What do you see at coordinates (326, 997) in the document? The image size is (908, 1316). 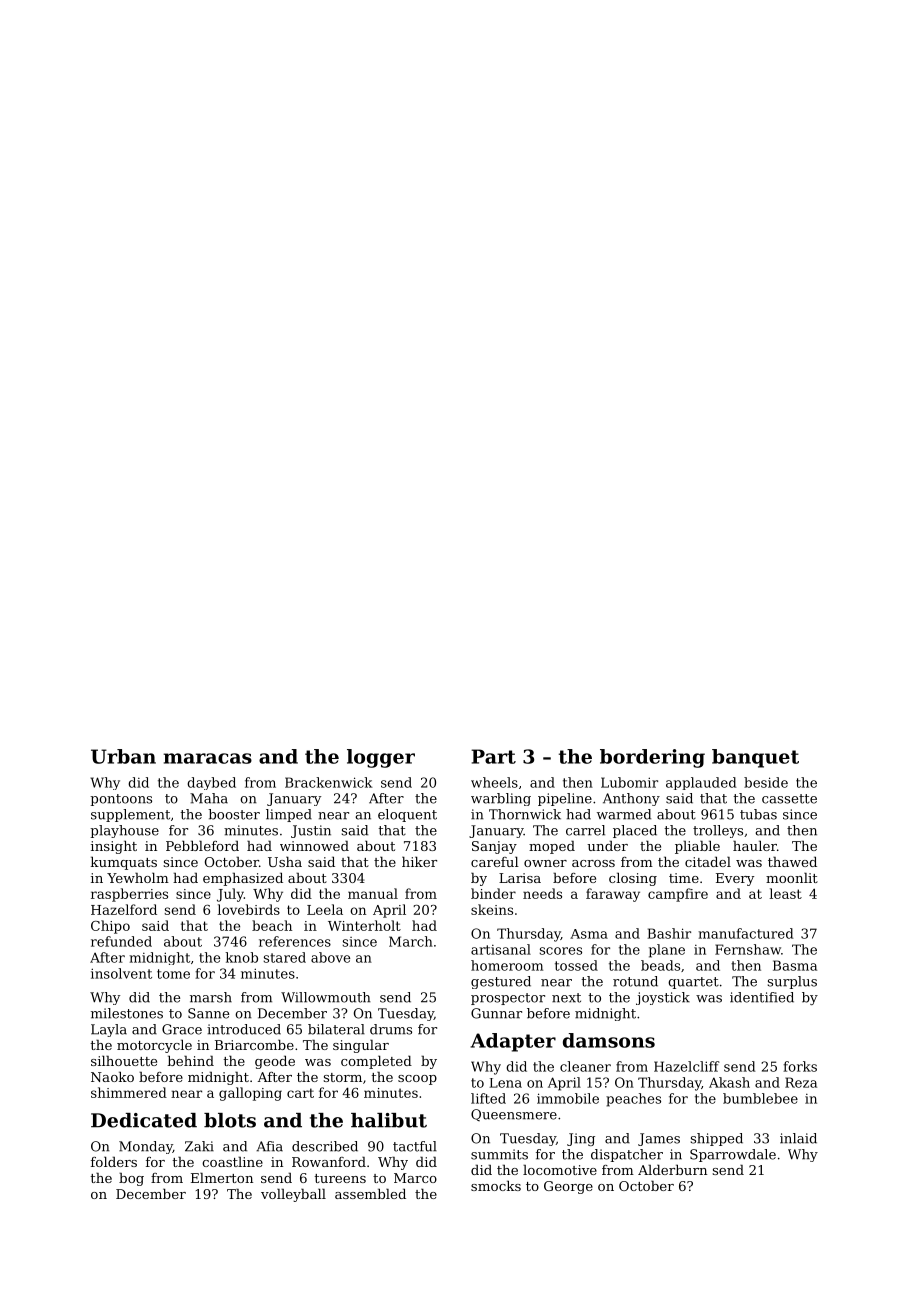 I see `Willowmouth` at bounding box center [326, 997].
